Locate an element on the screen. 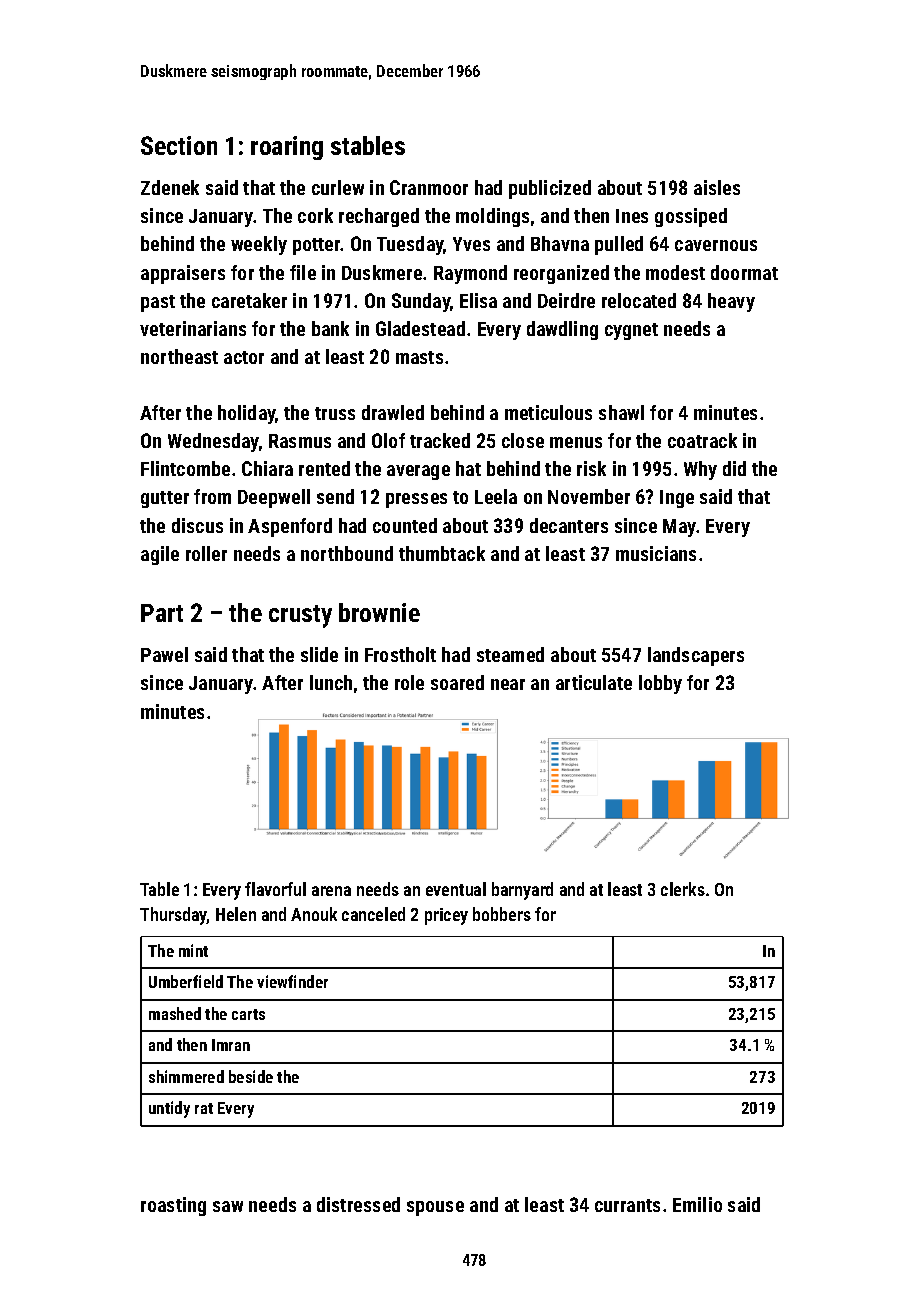  soared is located at coordinates (457, 682).
